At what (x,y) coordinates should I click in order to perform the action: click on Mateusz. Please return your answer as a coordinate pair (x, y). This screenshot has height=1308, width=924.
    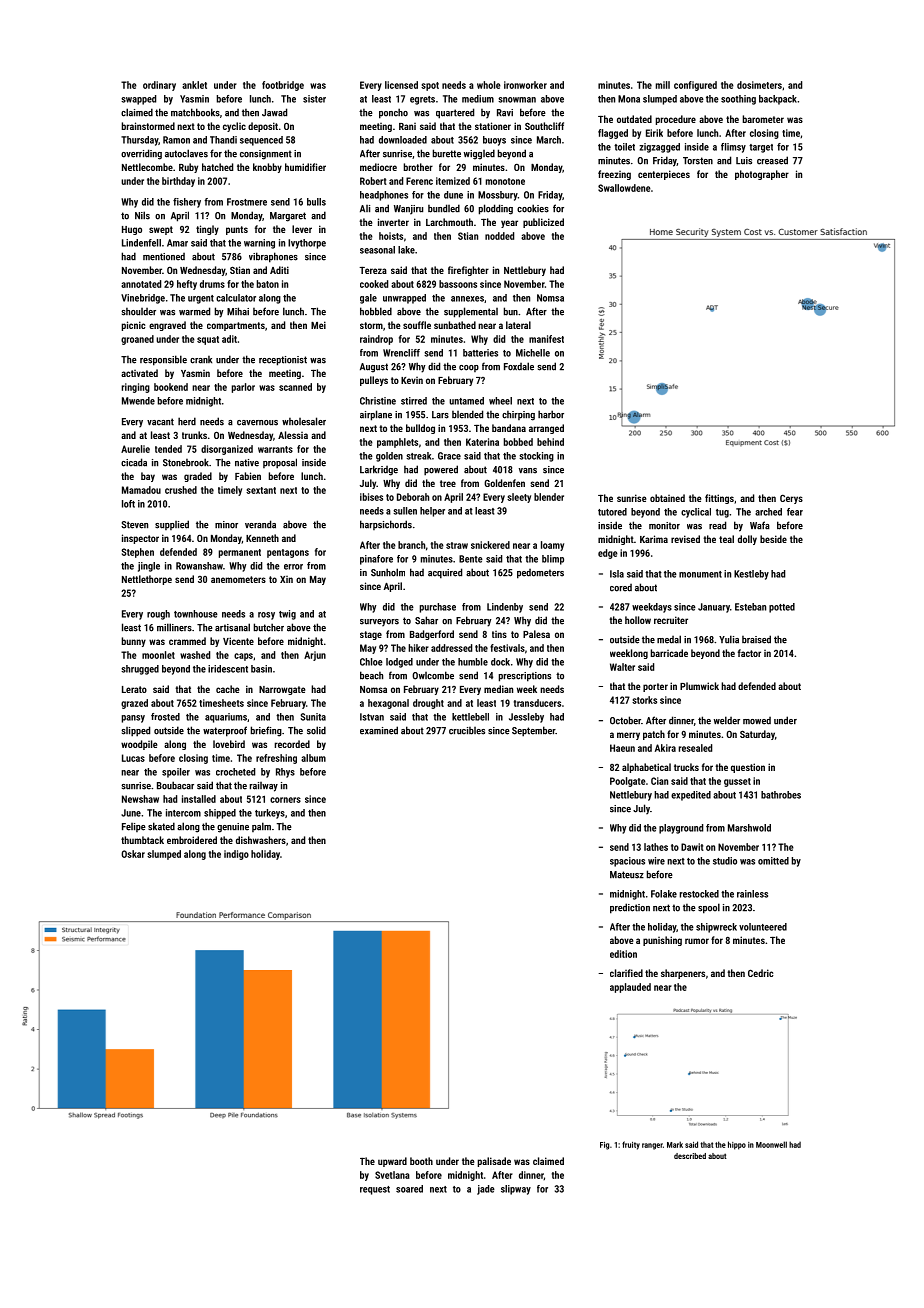
    Looking at the image, I should click on (627, 875).
